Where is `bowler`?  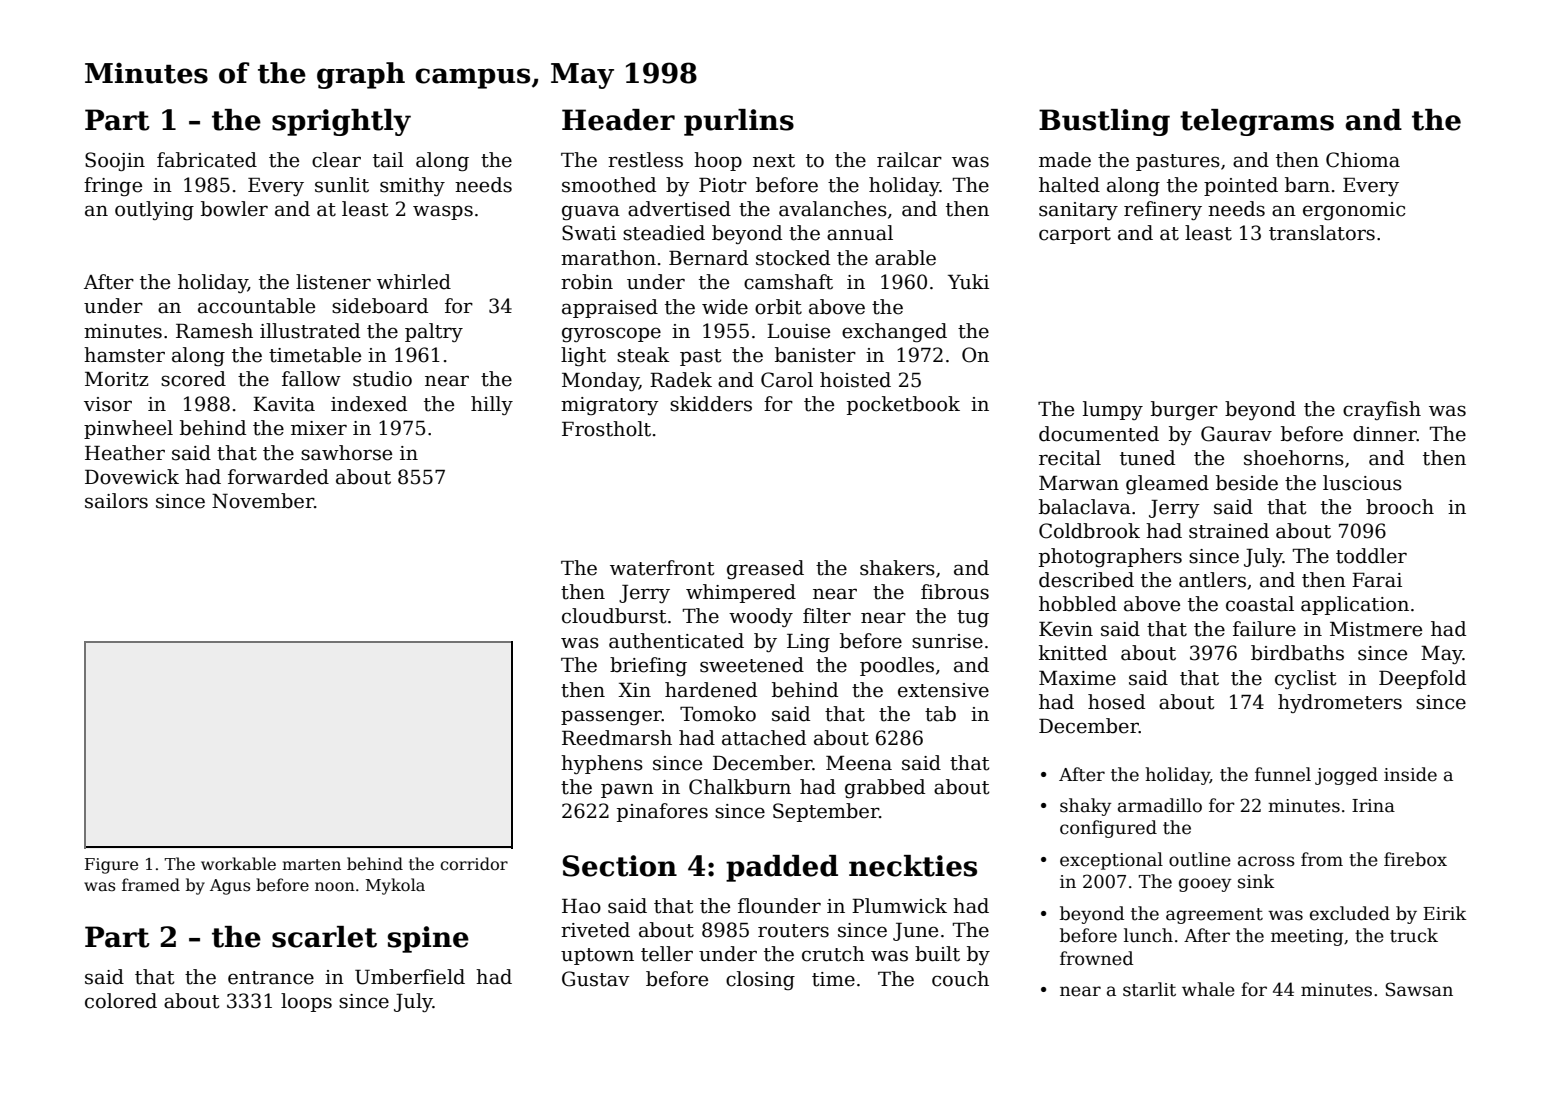 bowler is located at coordinates (234, 209).
